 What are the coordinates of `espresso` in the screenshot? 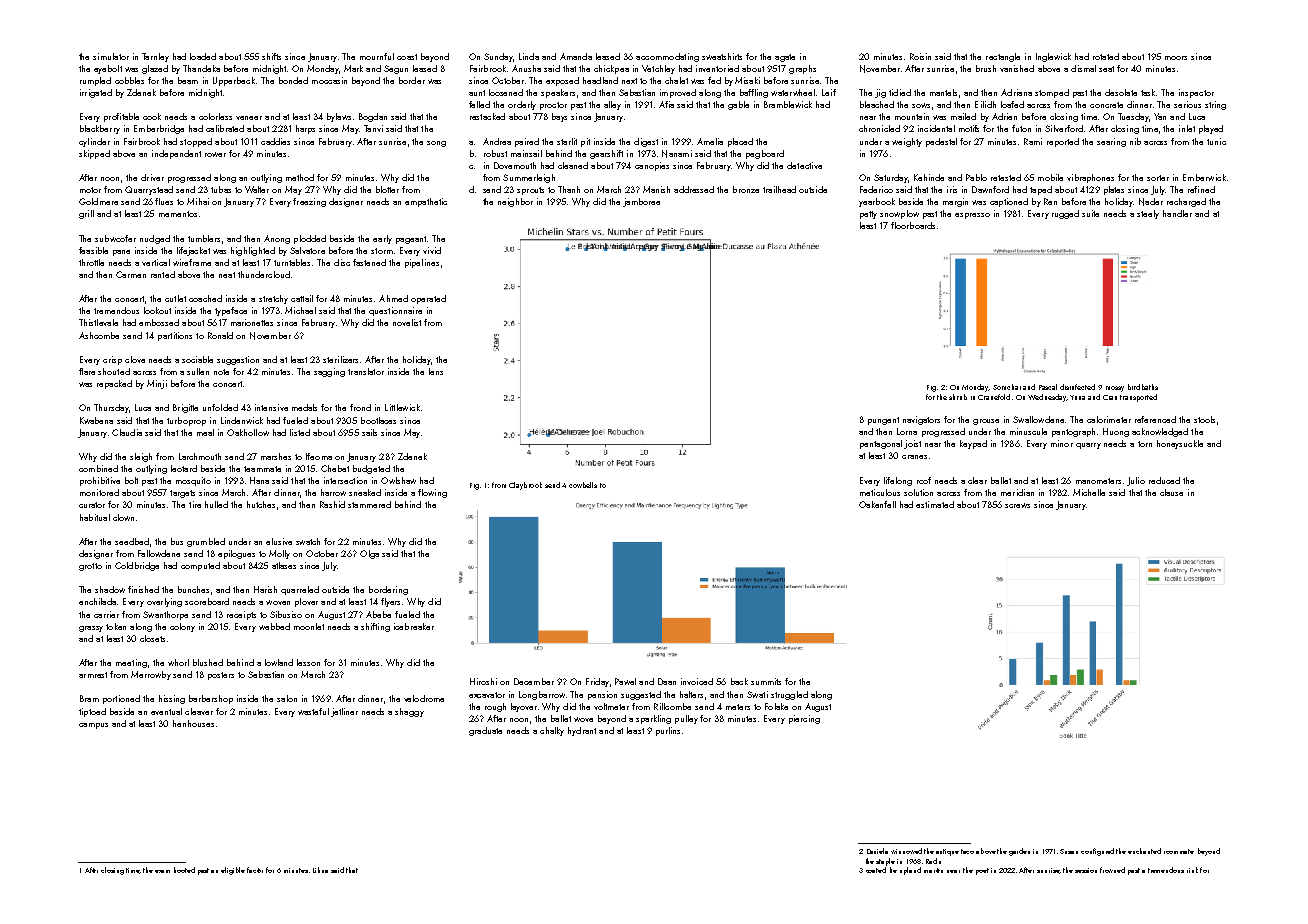 It's located at (972, 216).
